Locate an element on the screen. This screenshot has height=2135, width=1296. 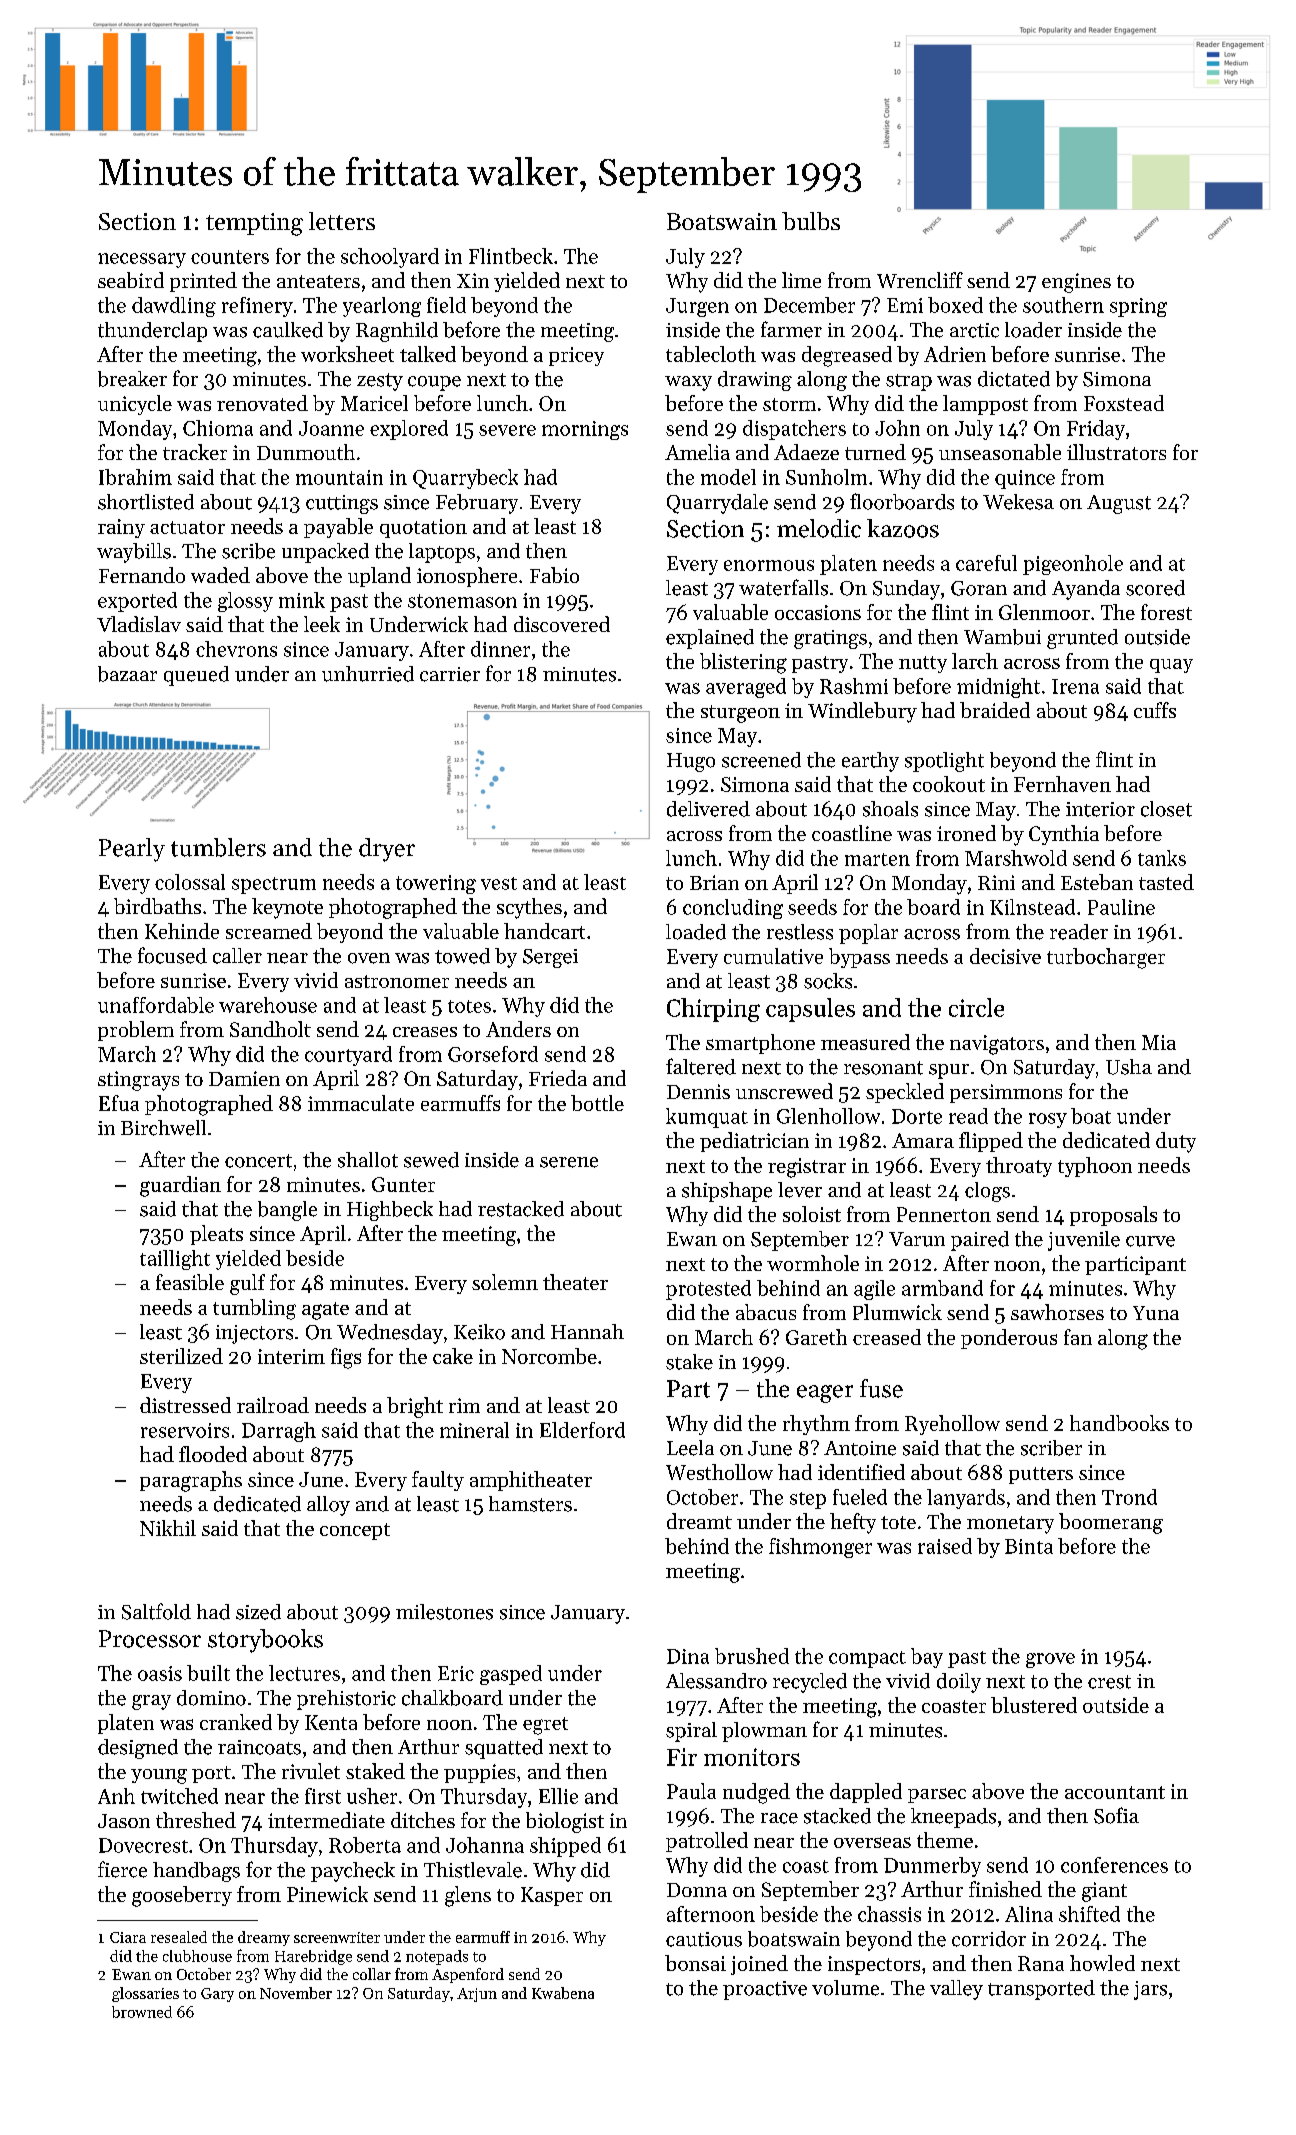
unscrewed is located at coordinates (784, 1091).
